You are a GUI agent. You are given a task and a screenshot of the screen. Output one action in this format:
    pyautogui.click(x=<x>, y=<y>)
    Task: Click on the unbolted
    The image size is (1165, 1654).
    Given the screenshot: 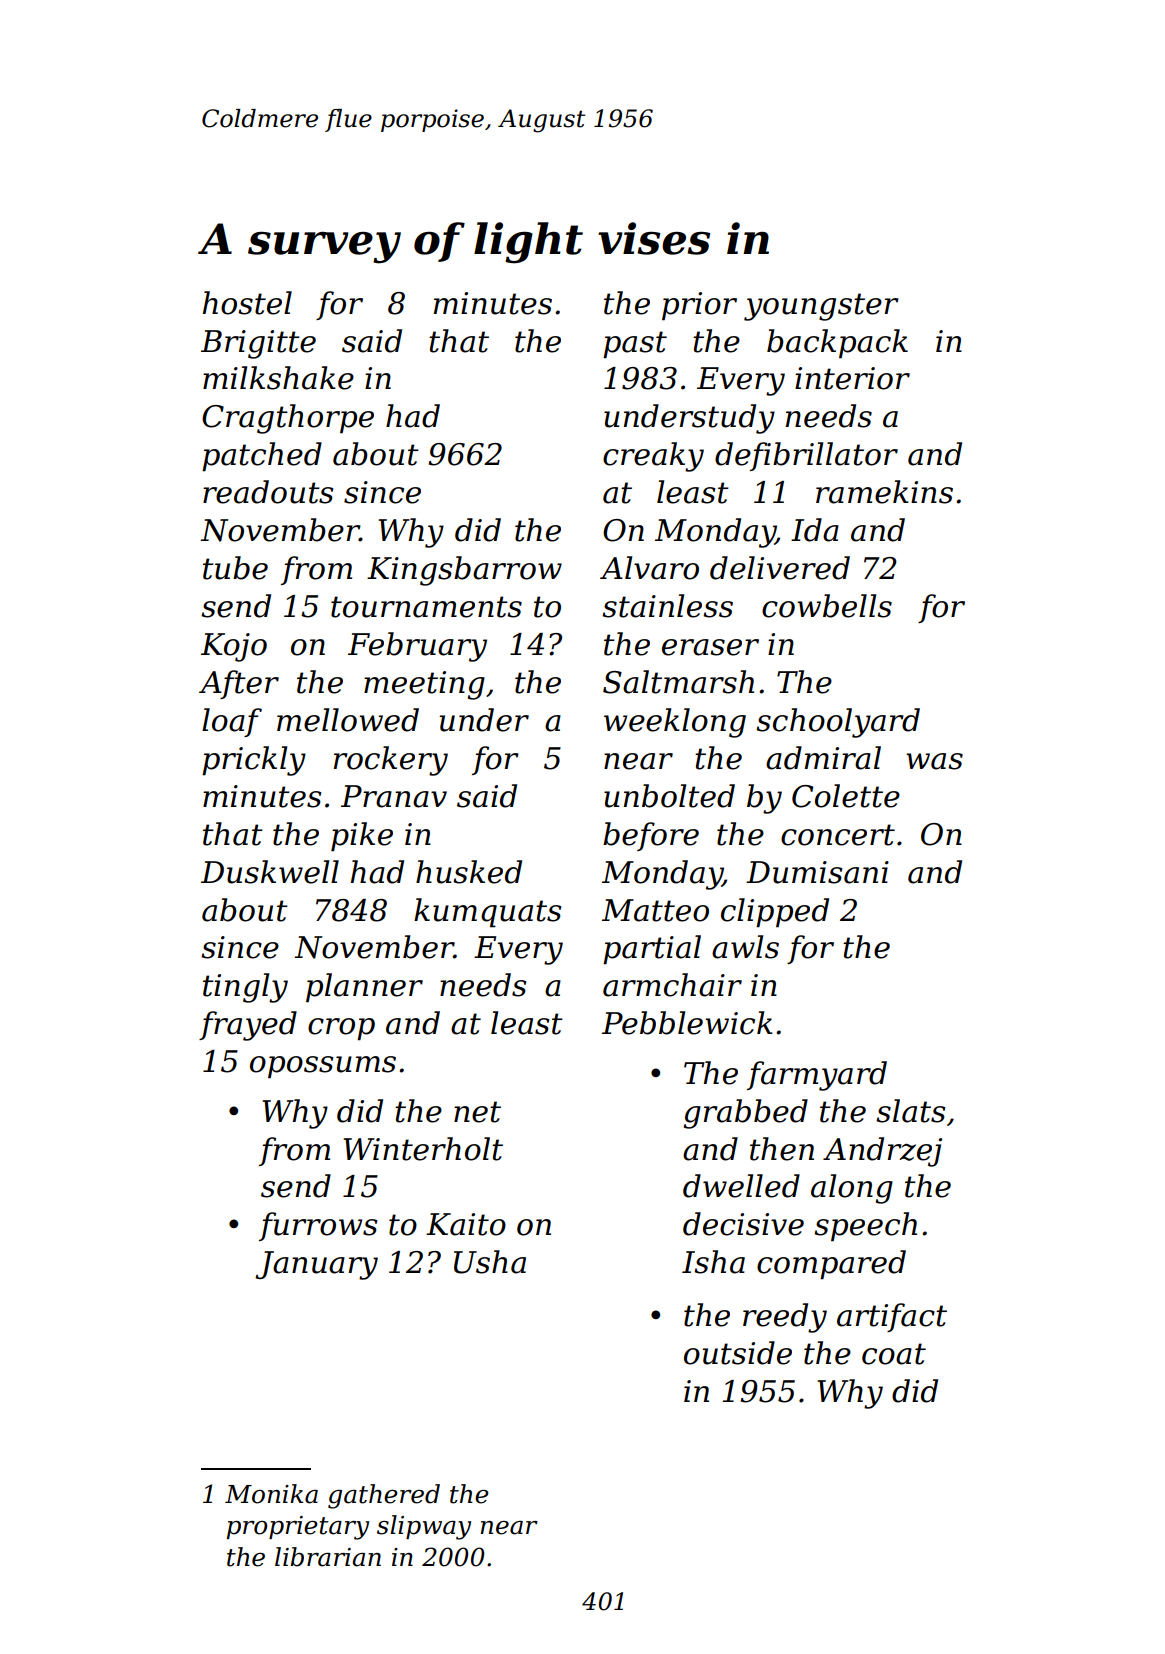 What is the action you would take?
    pyautogui.click(x=669, y=796)
